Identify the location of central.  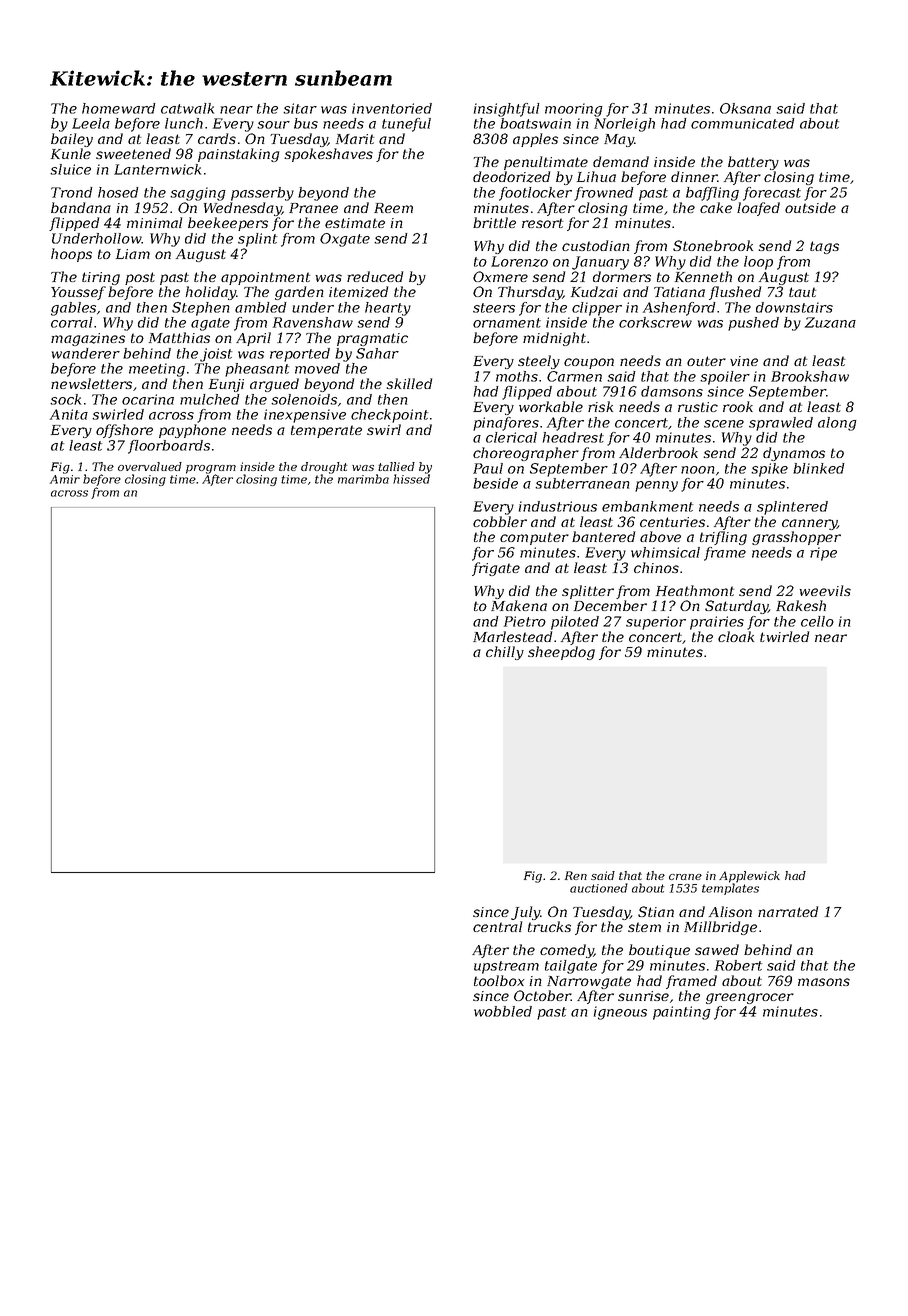
(497, 926).
